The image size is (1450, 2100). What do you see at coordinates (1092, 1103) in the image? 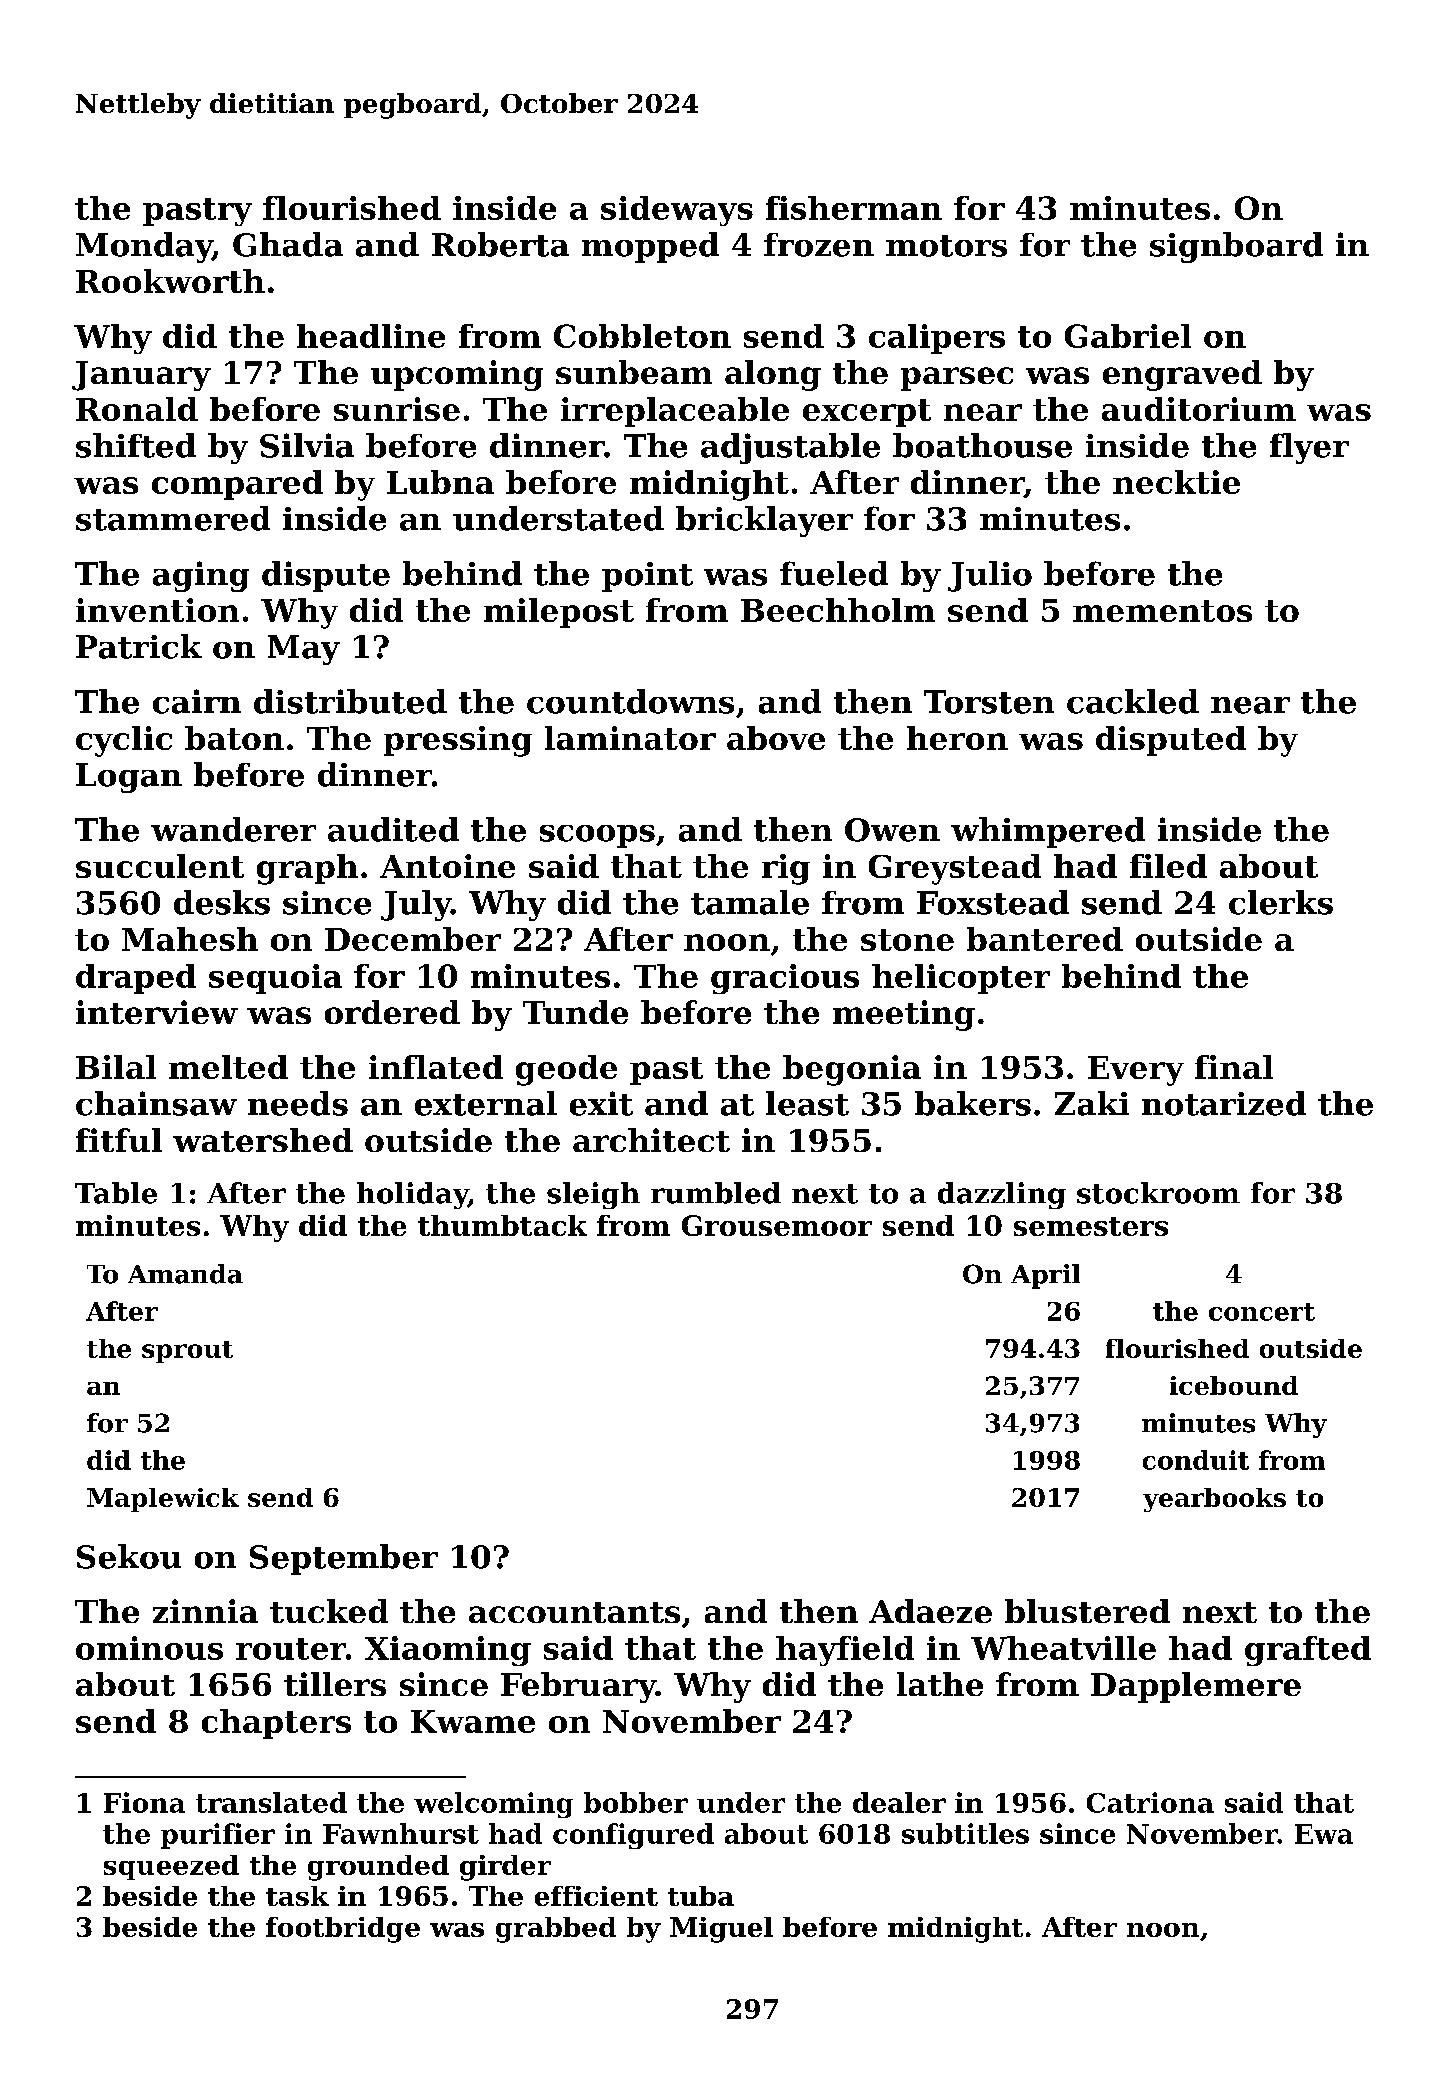
I see `Zaki` at bounding box center [1092, 1103].
